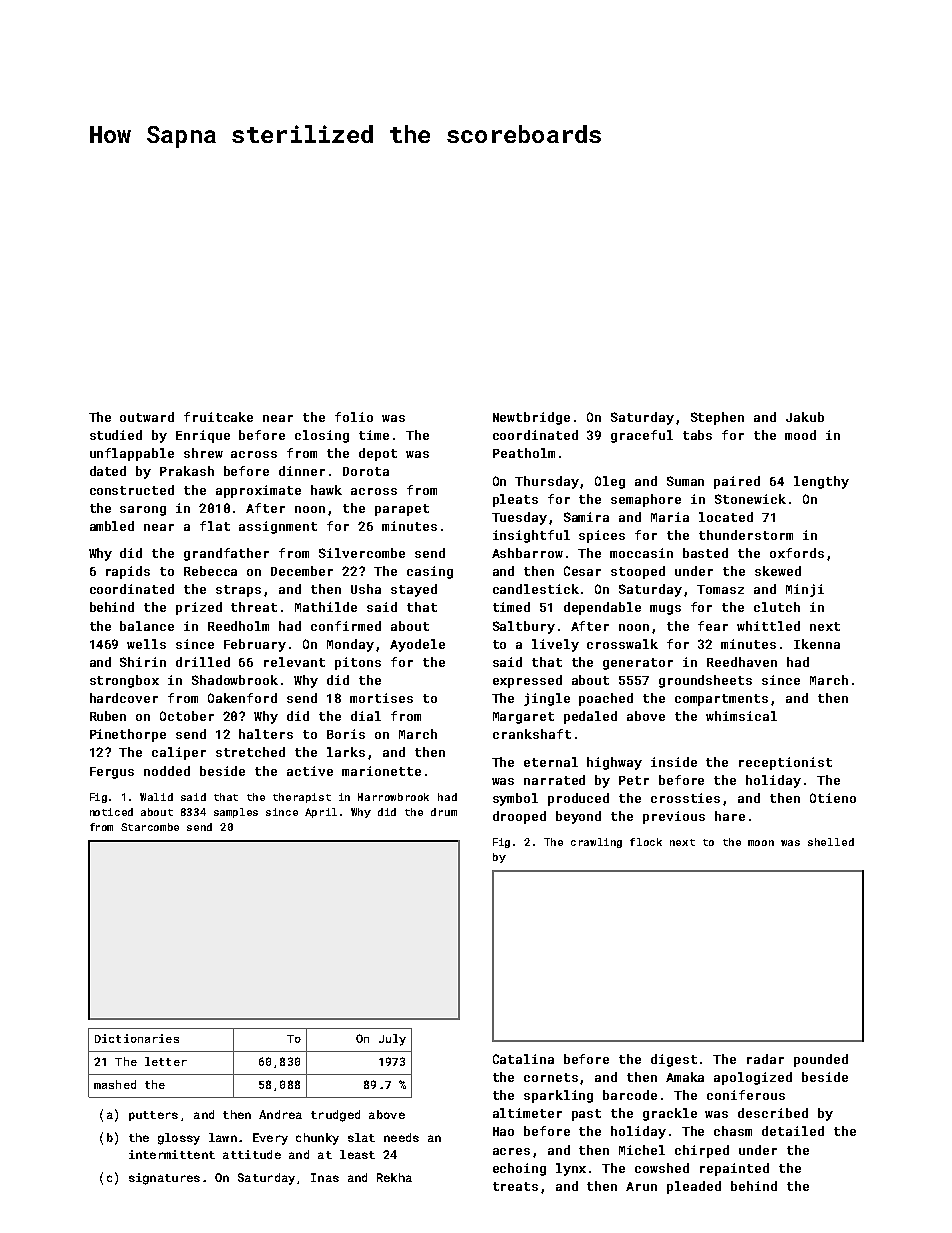 This screenshot has width=952, height=1233. Describe the element at coordinates (519, 817) in the screenshot. I see `drooped` at that location.
